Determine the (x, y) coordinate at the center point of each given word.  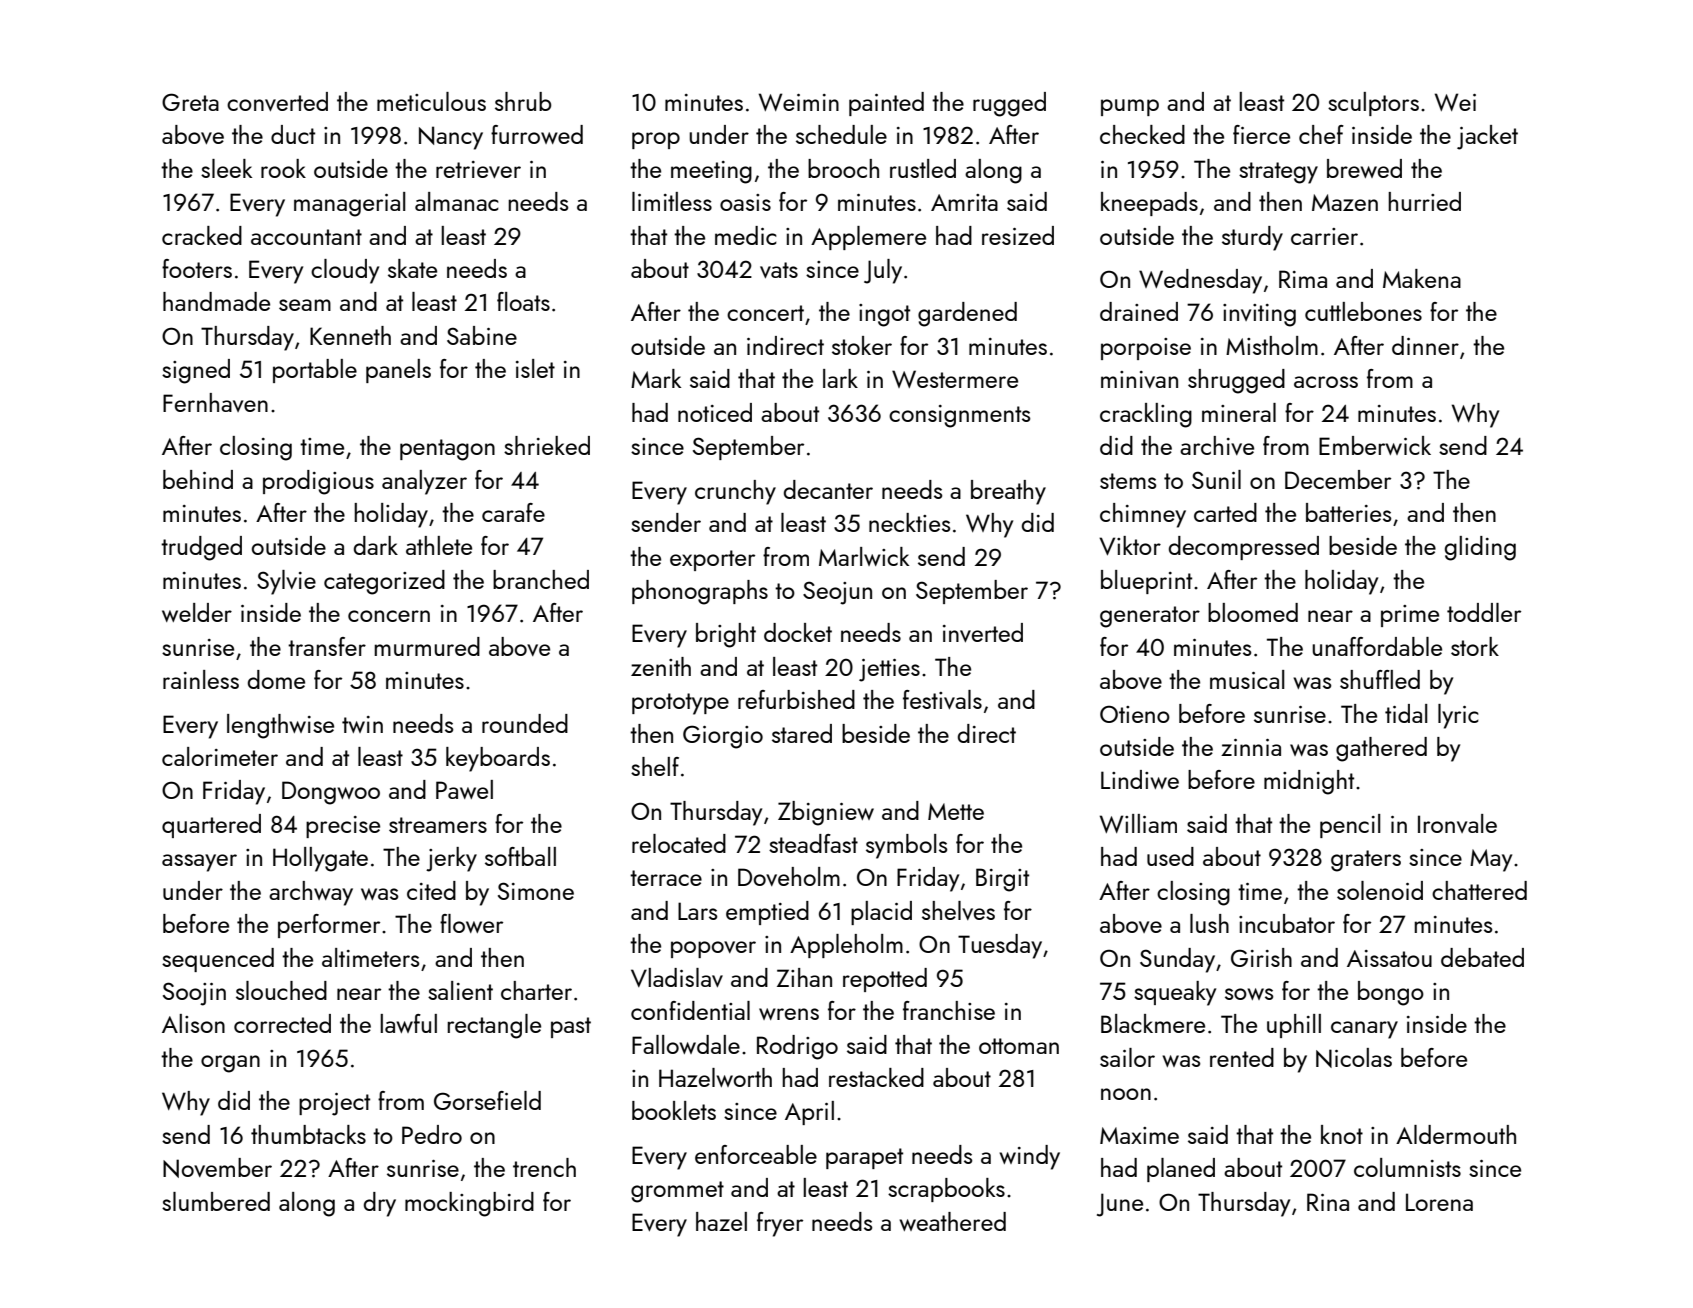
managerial (349, 204)
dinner (1425, 345)
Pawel (464, 789)
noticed (715, 412)
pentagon (447, 450)
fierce (1261, 134)
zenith (661, 666)
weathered (952, 1221)
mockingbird (469, 1204)
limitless (672, 201)
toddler (1484, 612)
